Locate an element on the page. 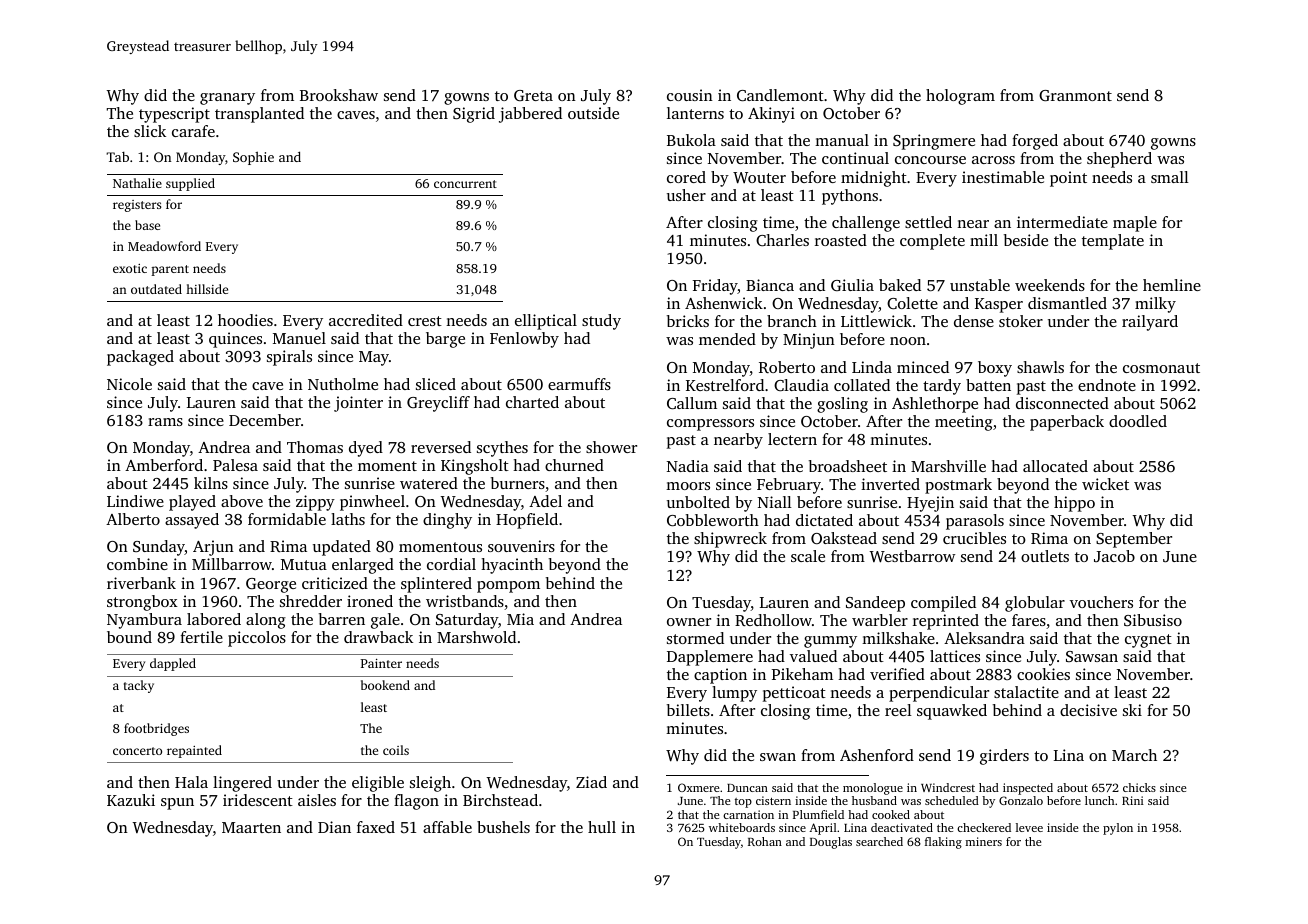  granary is located at coordinates (227, 99).
